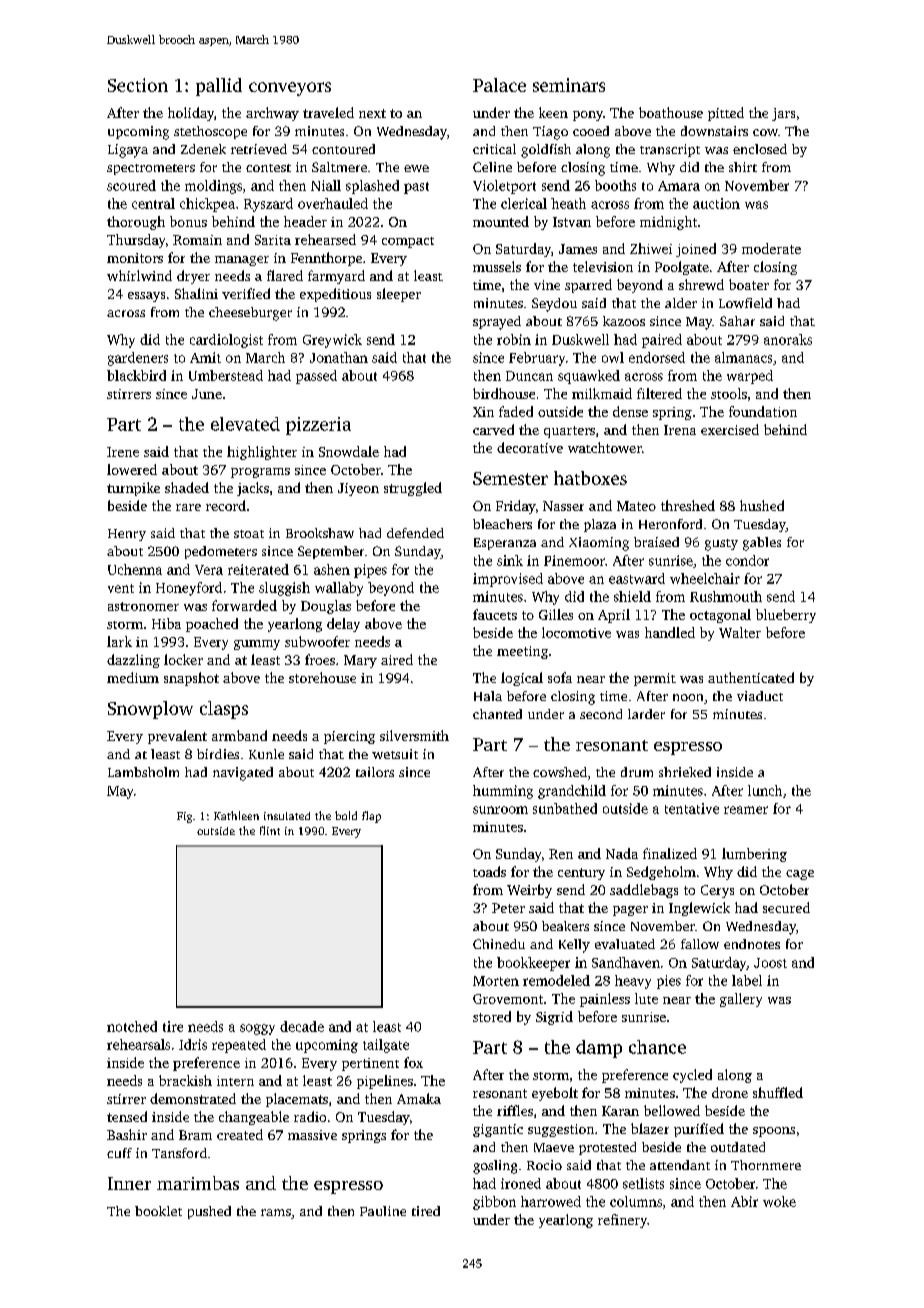  Describe the element at coordinates (762, 505) in the image. I see `hushed` at that location.
